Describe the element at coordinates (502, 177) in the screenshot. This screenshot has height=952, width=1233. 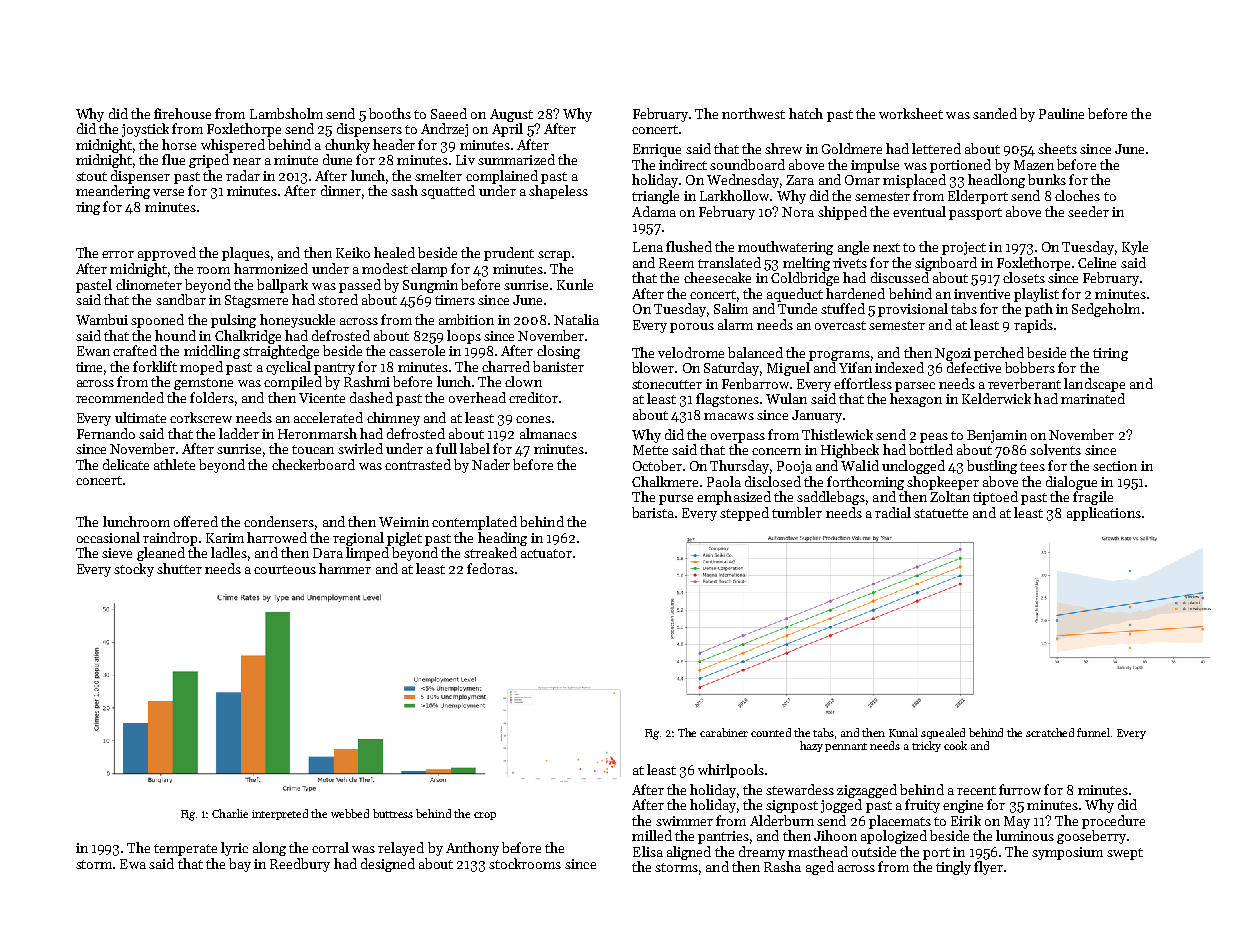
I see `complained` at that location.
